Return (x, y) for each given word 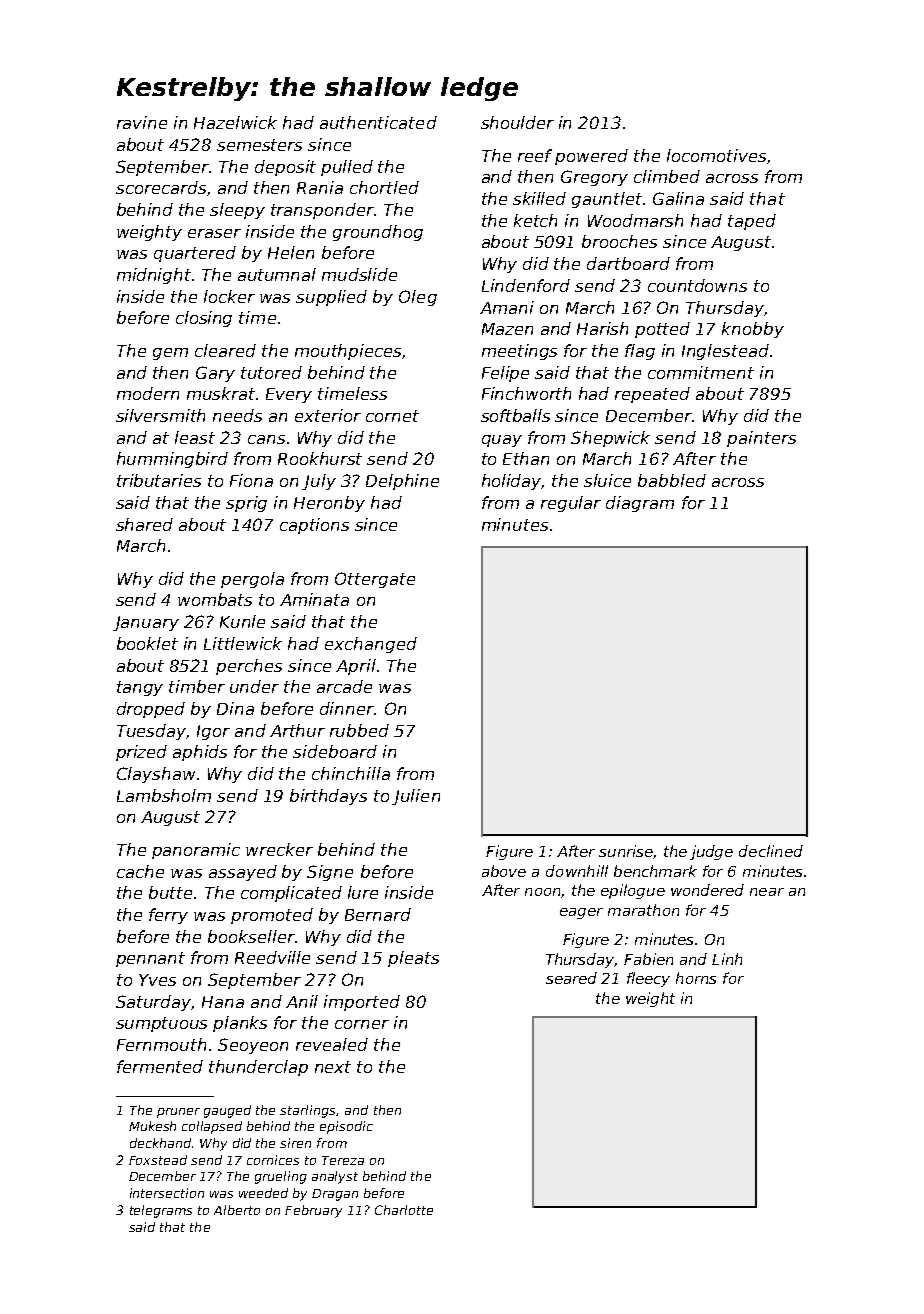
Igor (213, 732)
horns (696, 978)
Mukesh (152, 1126)
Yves (157, 980)
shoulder (517, 122)
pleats (413, 959)
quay (502, 441)
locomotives (716, 155)
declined (771, 851)
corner (362, 1024)
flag (640, 352)
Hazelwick (235, 122)
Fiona (251, 480)
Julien (416, 797)
